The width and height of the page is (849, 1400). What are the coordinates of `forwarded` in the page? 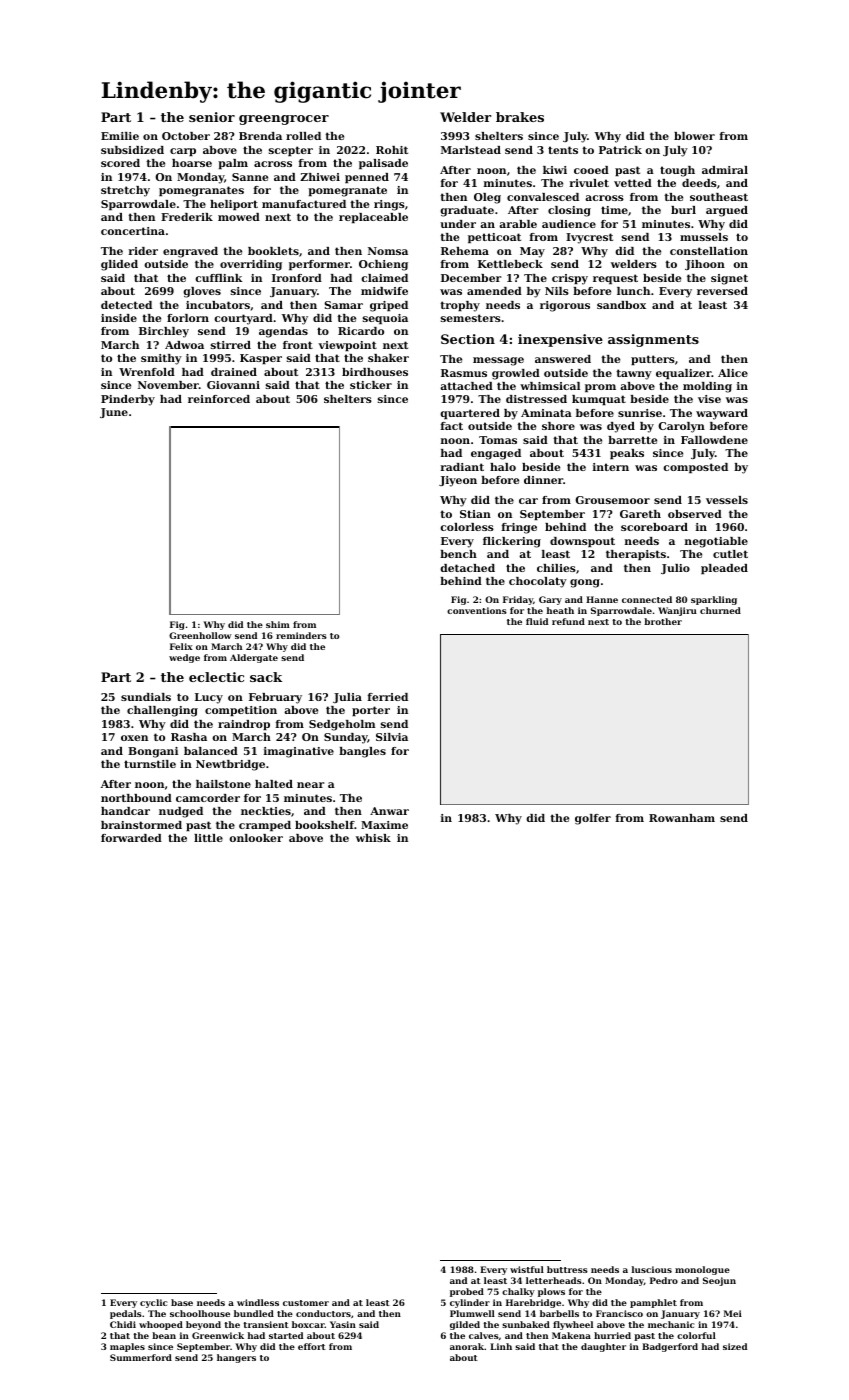 It's located at (131, 838).
